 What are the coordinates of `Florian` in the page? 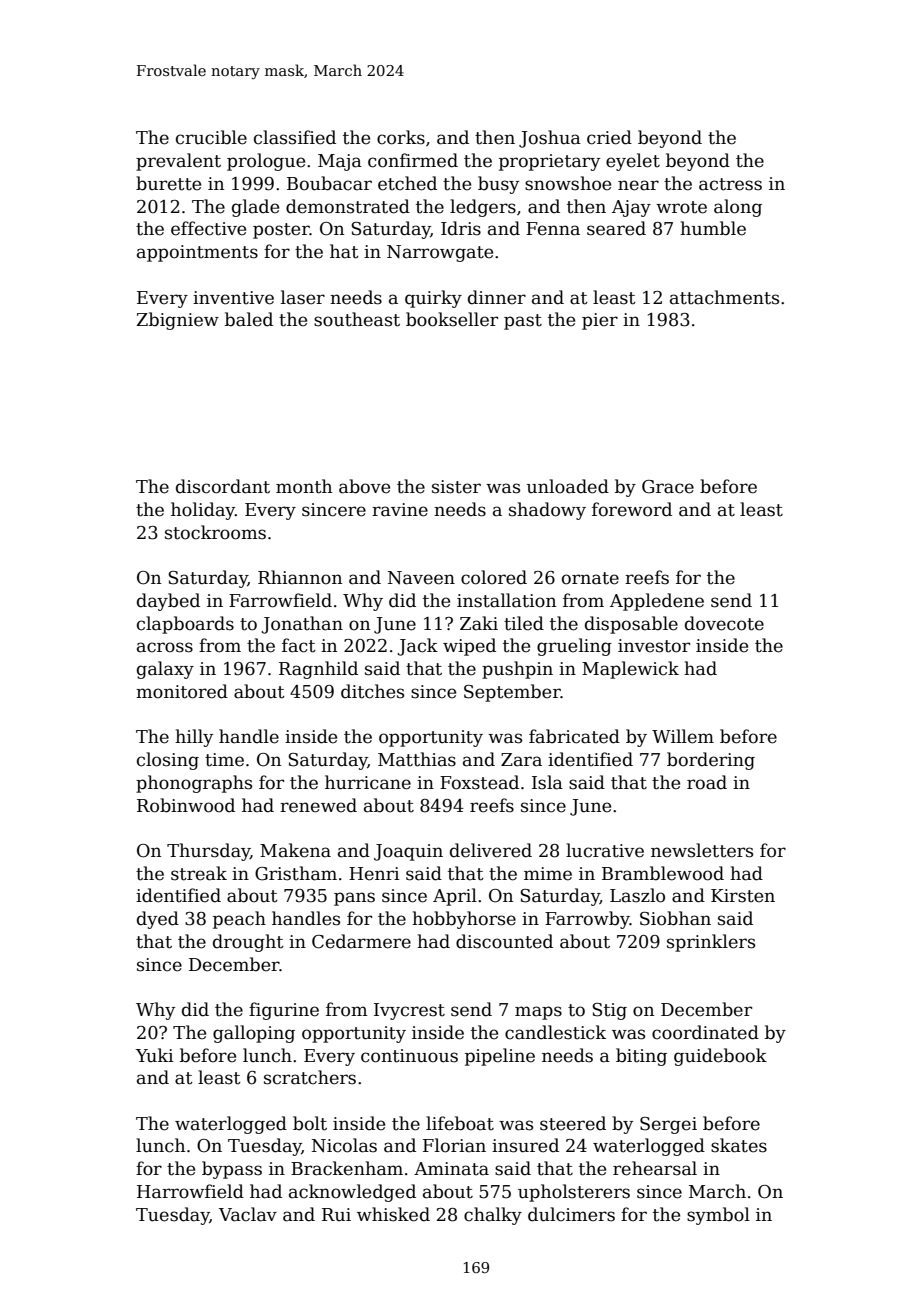 It's located at (454, 1145).
